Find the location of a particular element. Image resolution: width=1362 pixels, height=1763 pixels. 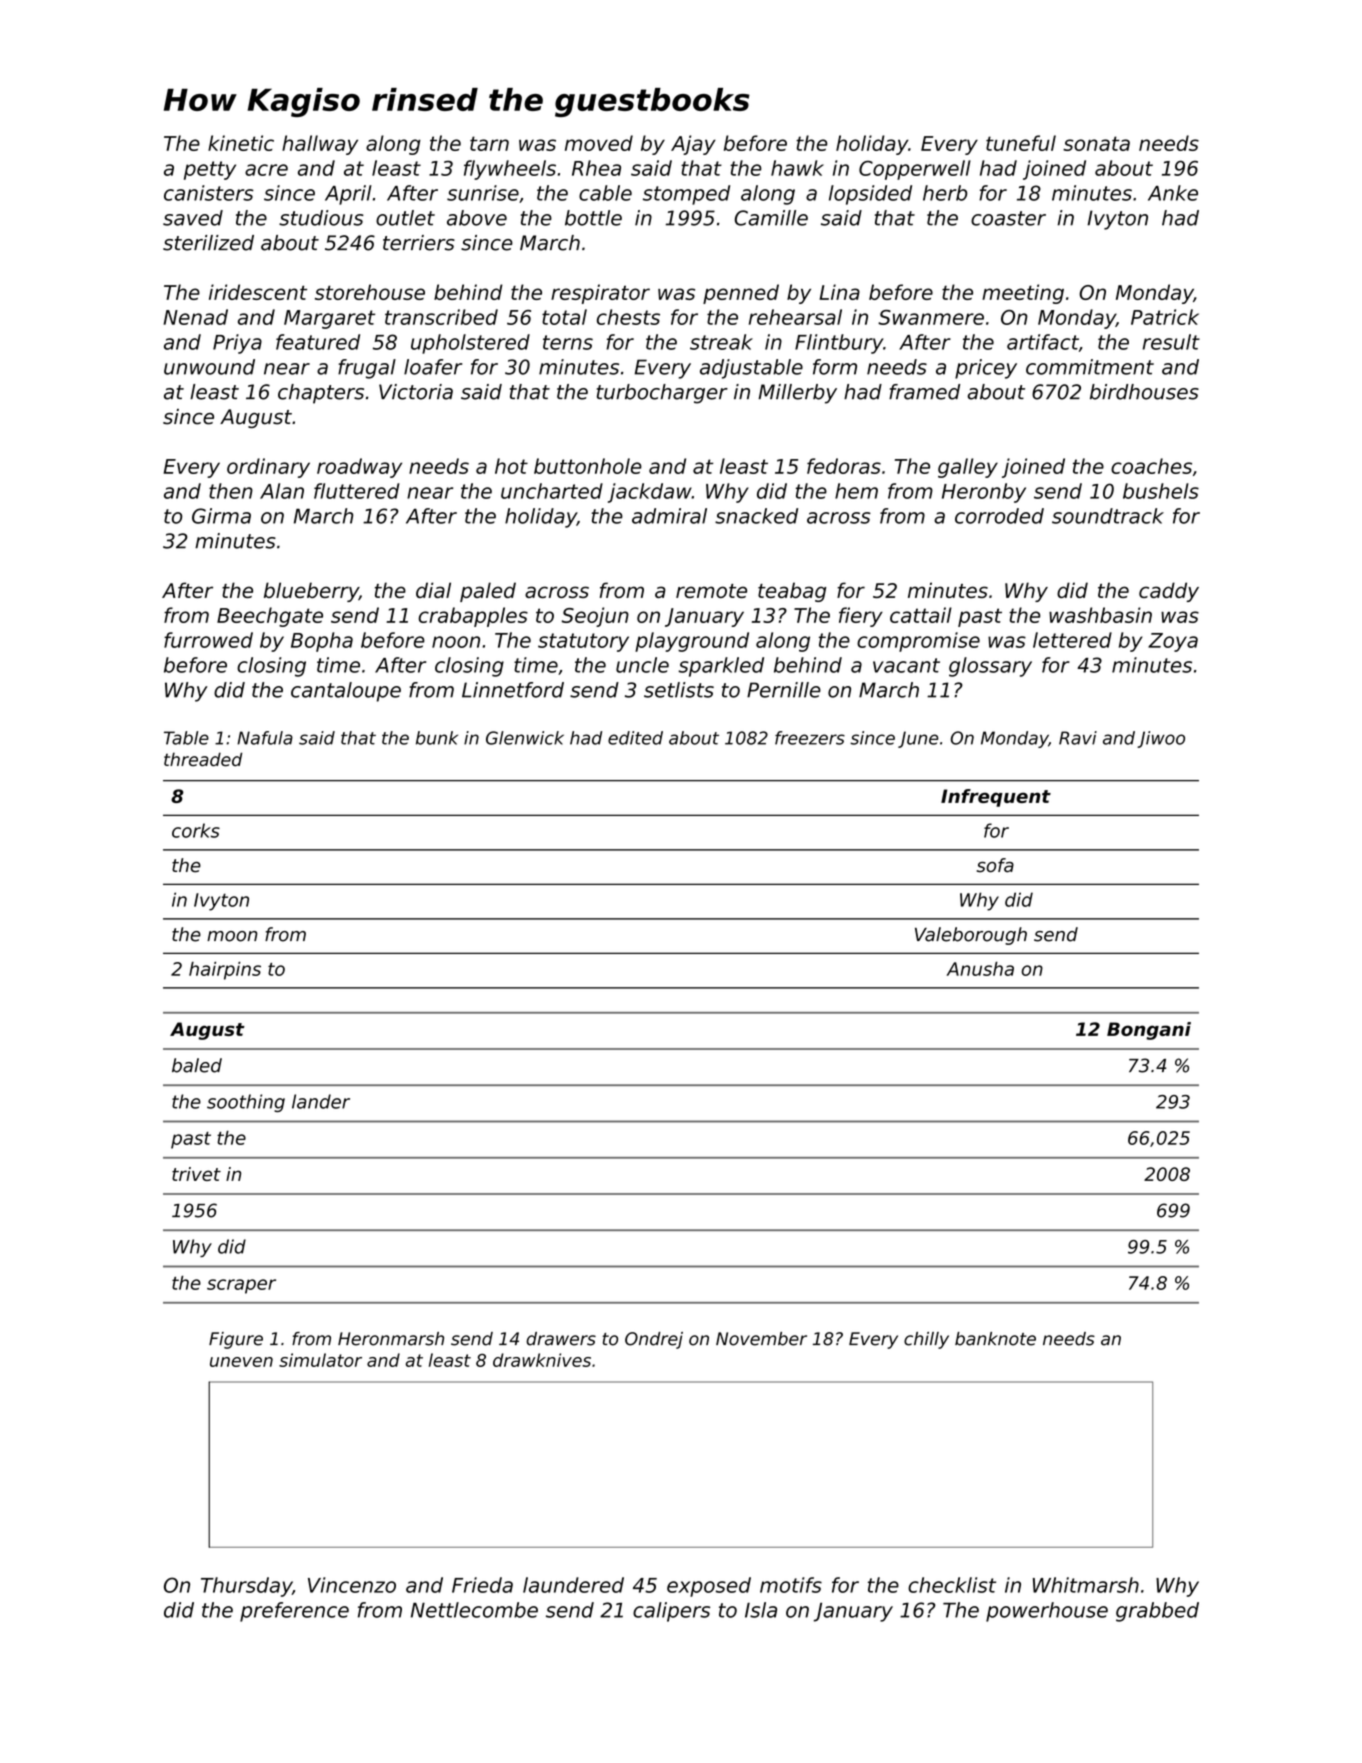

Ondrej is located at coordinates (654, 1340).
